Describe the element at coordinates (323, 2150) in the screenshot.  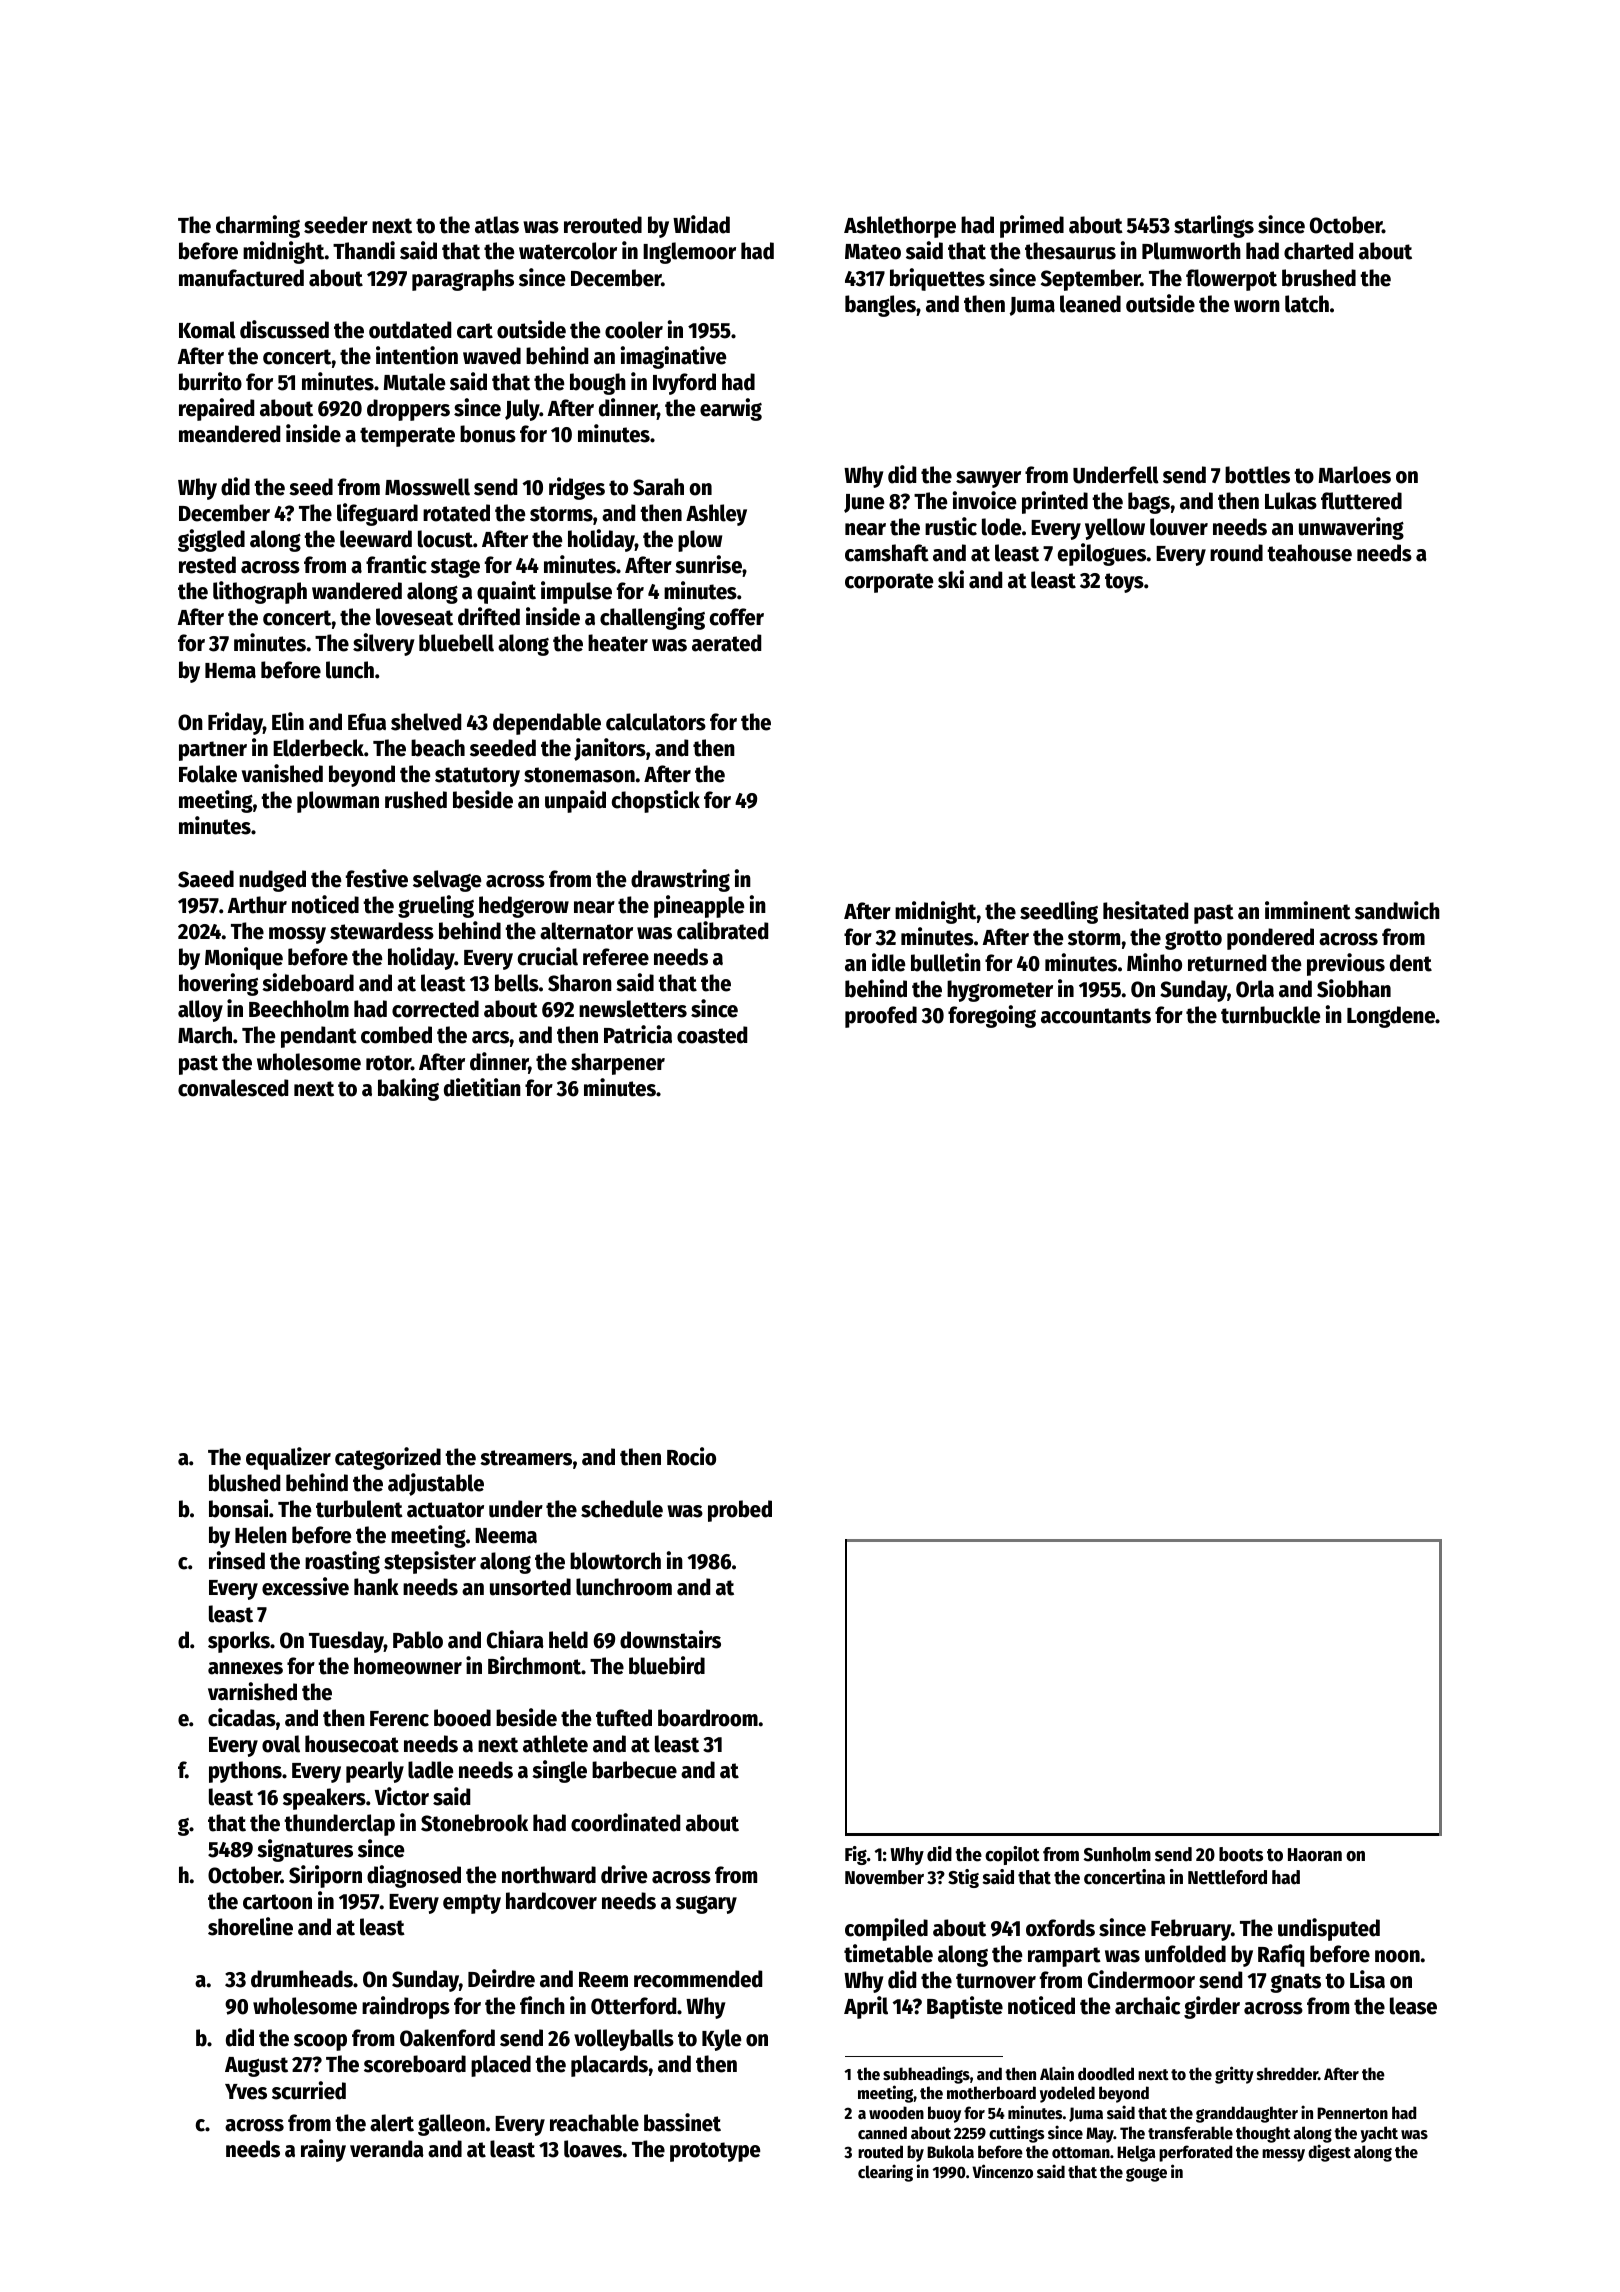
I see `rainy` at that location.
